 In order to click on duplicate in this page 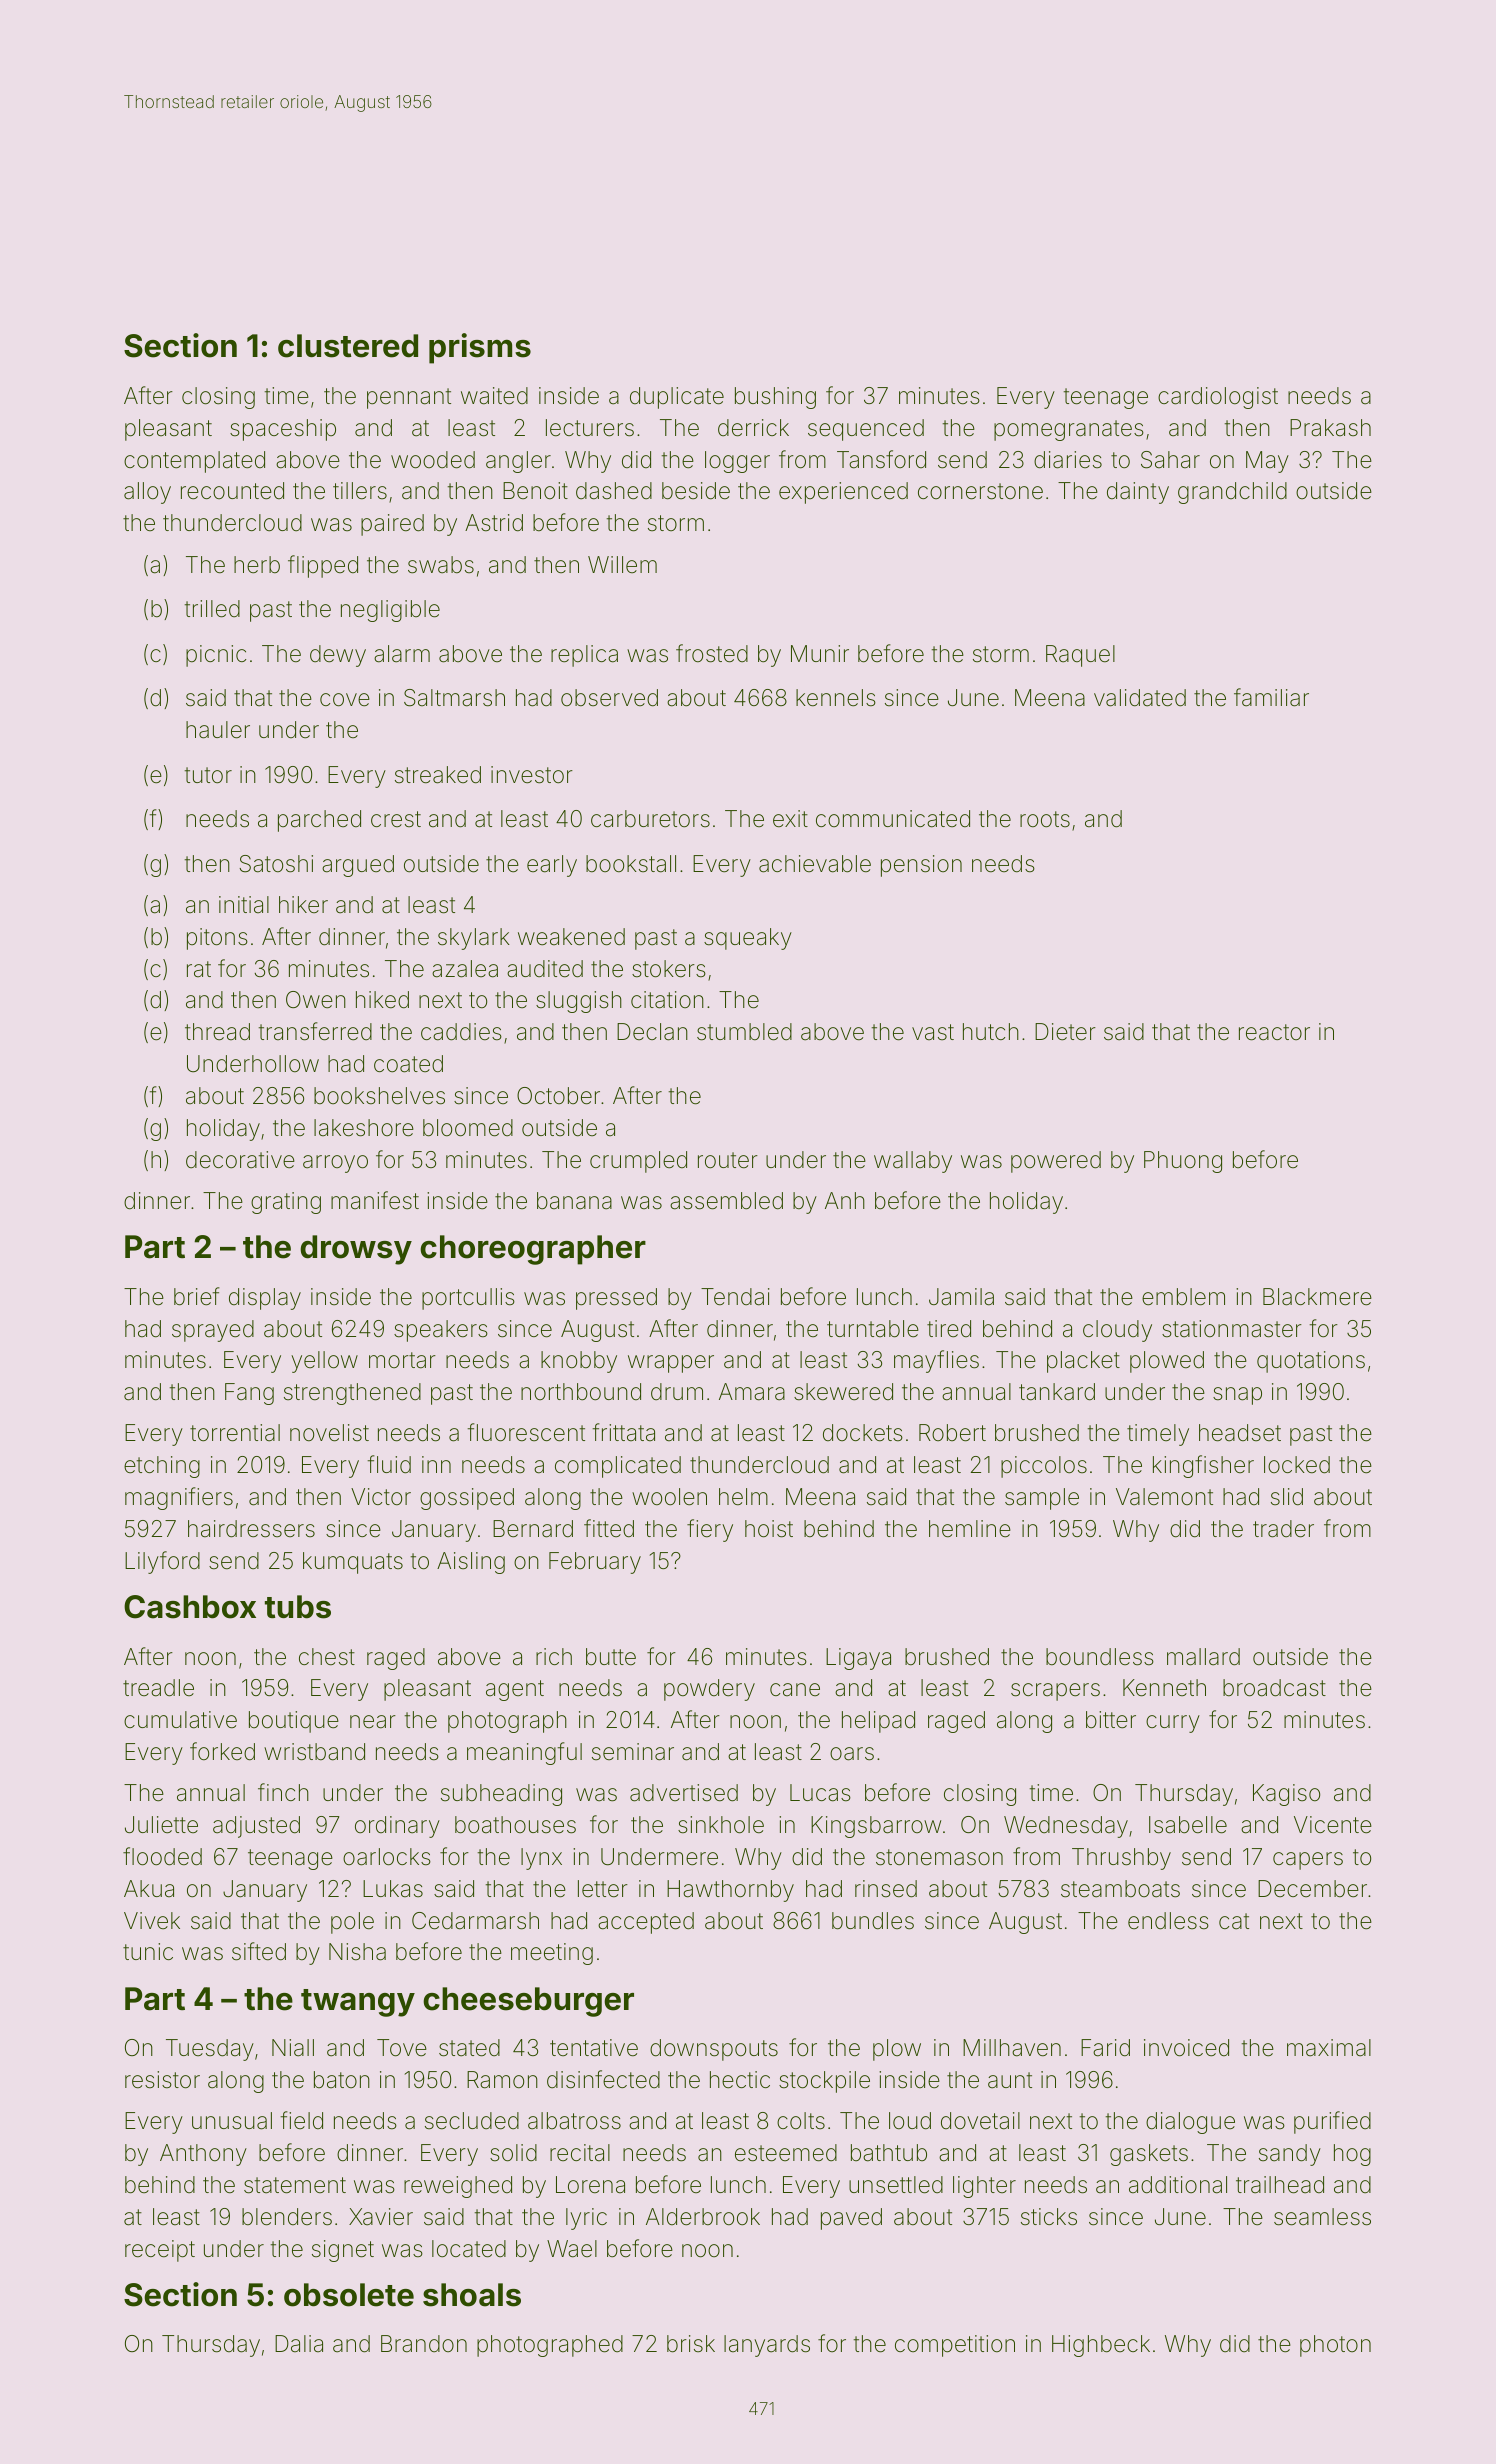, I will do `click(677, 398)`.
